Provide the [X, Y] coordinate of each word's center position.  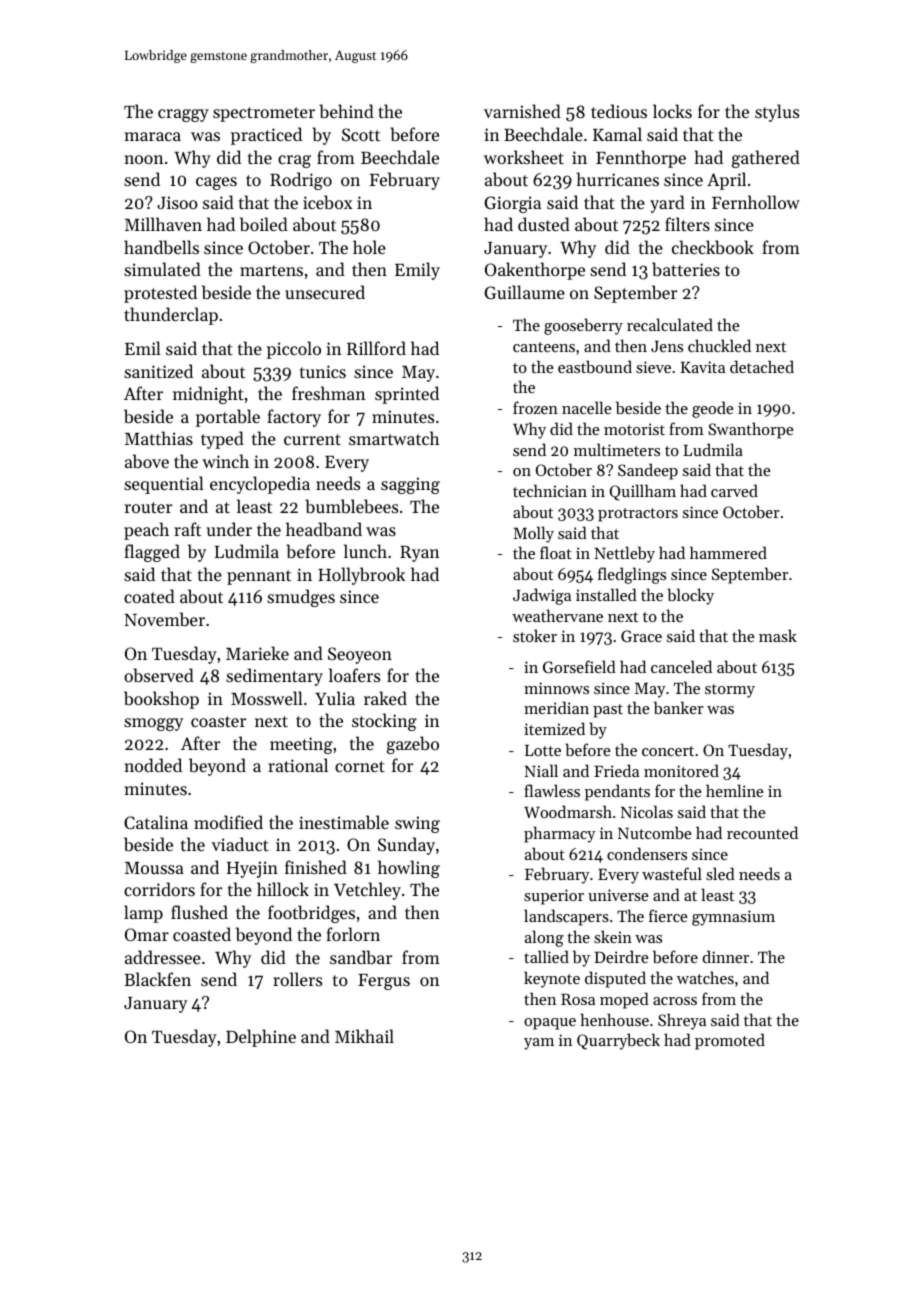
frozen [535, 407]
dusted [544, 224]
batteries [686, 269]
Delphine [261, 1038]
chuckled [719, 345]
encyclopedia [260, 485]
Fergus [384, 982]
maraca [152, 136]
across [675, 1001]
